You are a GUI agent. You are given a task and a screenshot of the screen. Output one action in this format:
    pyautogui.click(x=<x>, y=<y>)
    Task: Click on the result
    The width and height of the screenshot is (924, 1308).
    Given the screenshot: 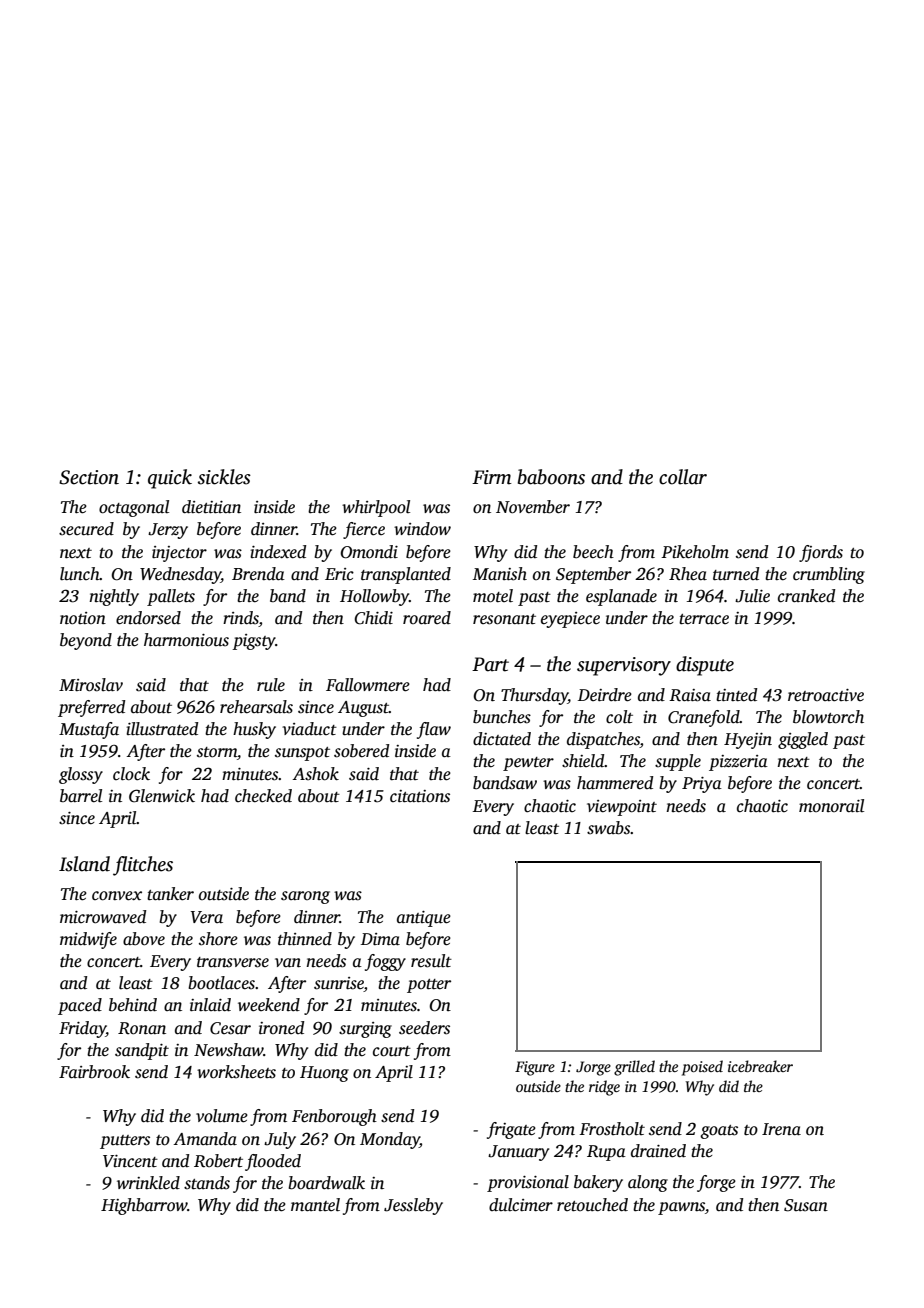 What is the action you would take?
    pyautogui.click(x=431, y=961)
